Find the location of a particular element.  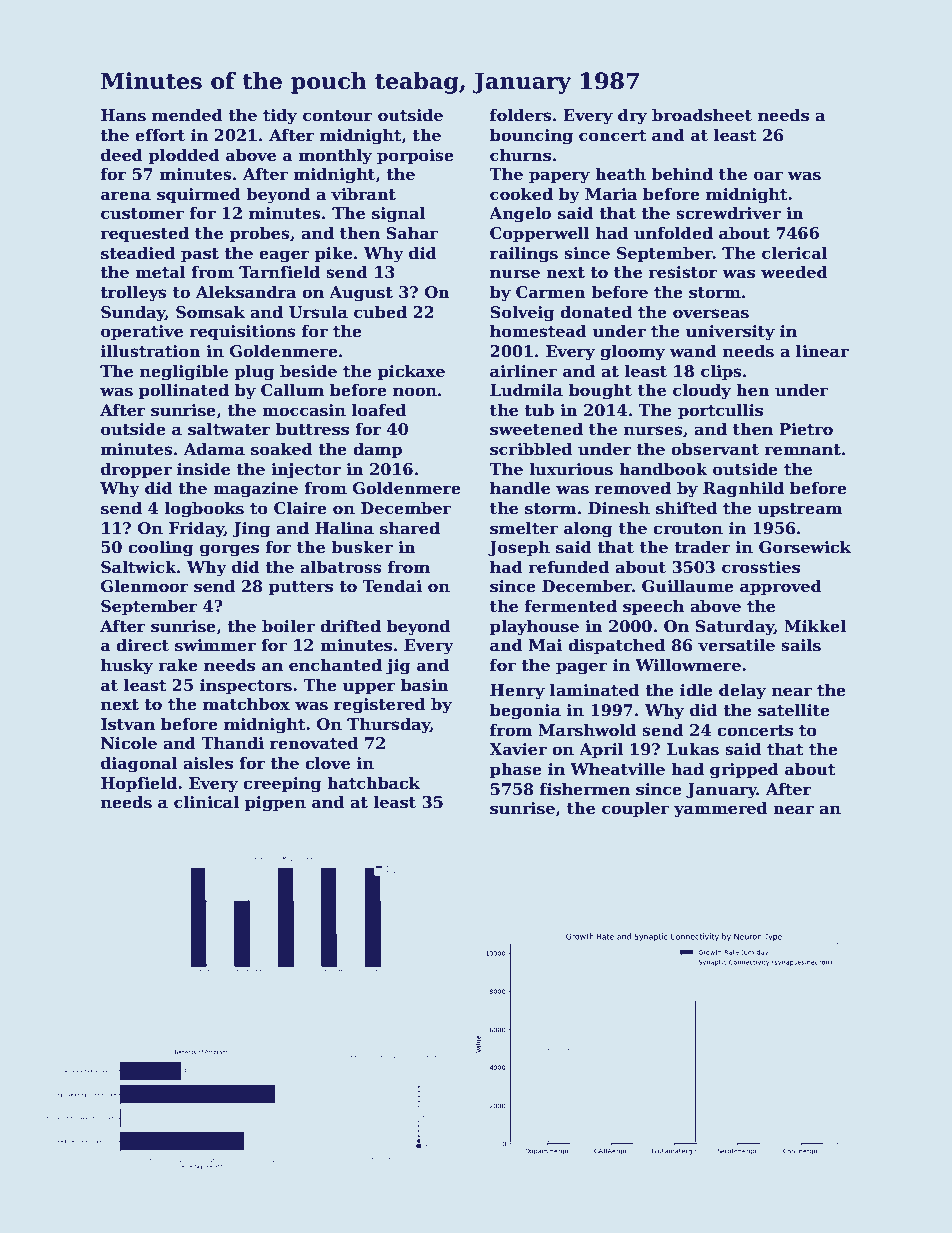

clinical is located at coordinates (206, 802).
